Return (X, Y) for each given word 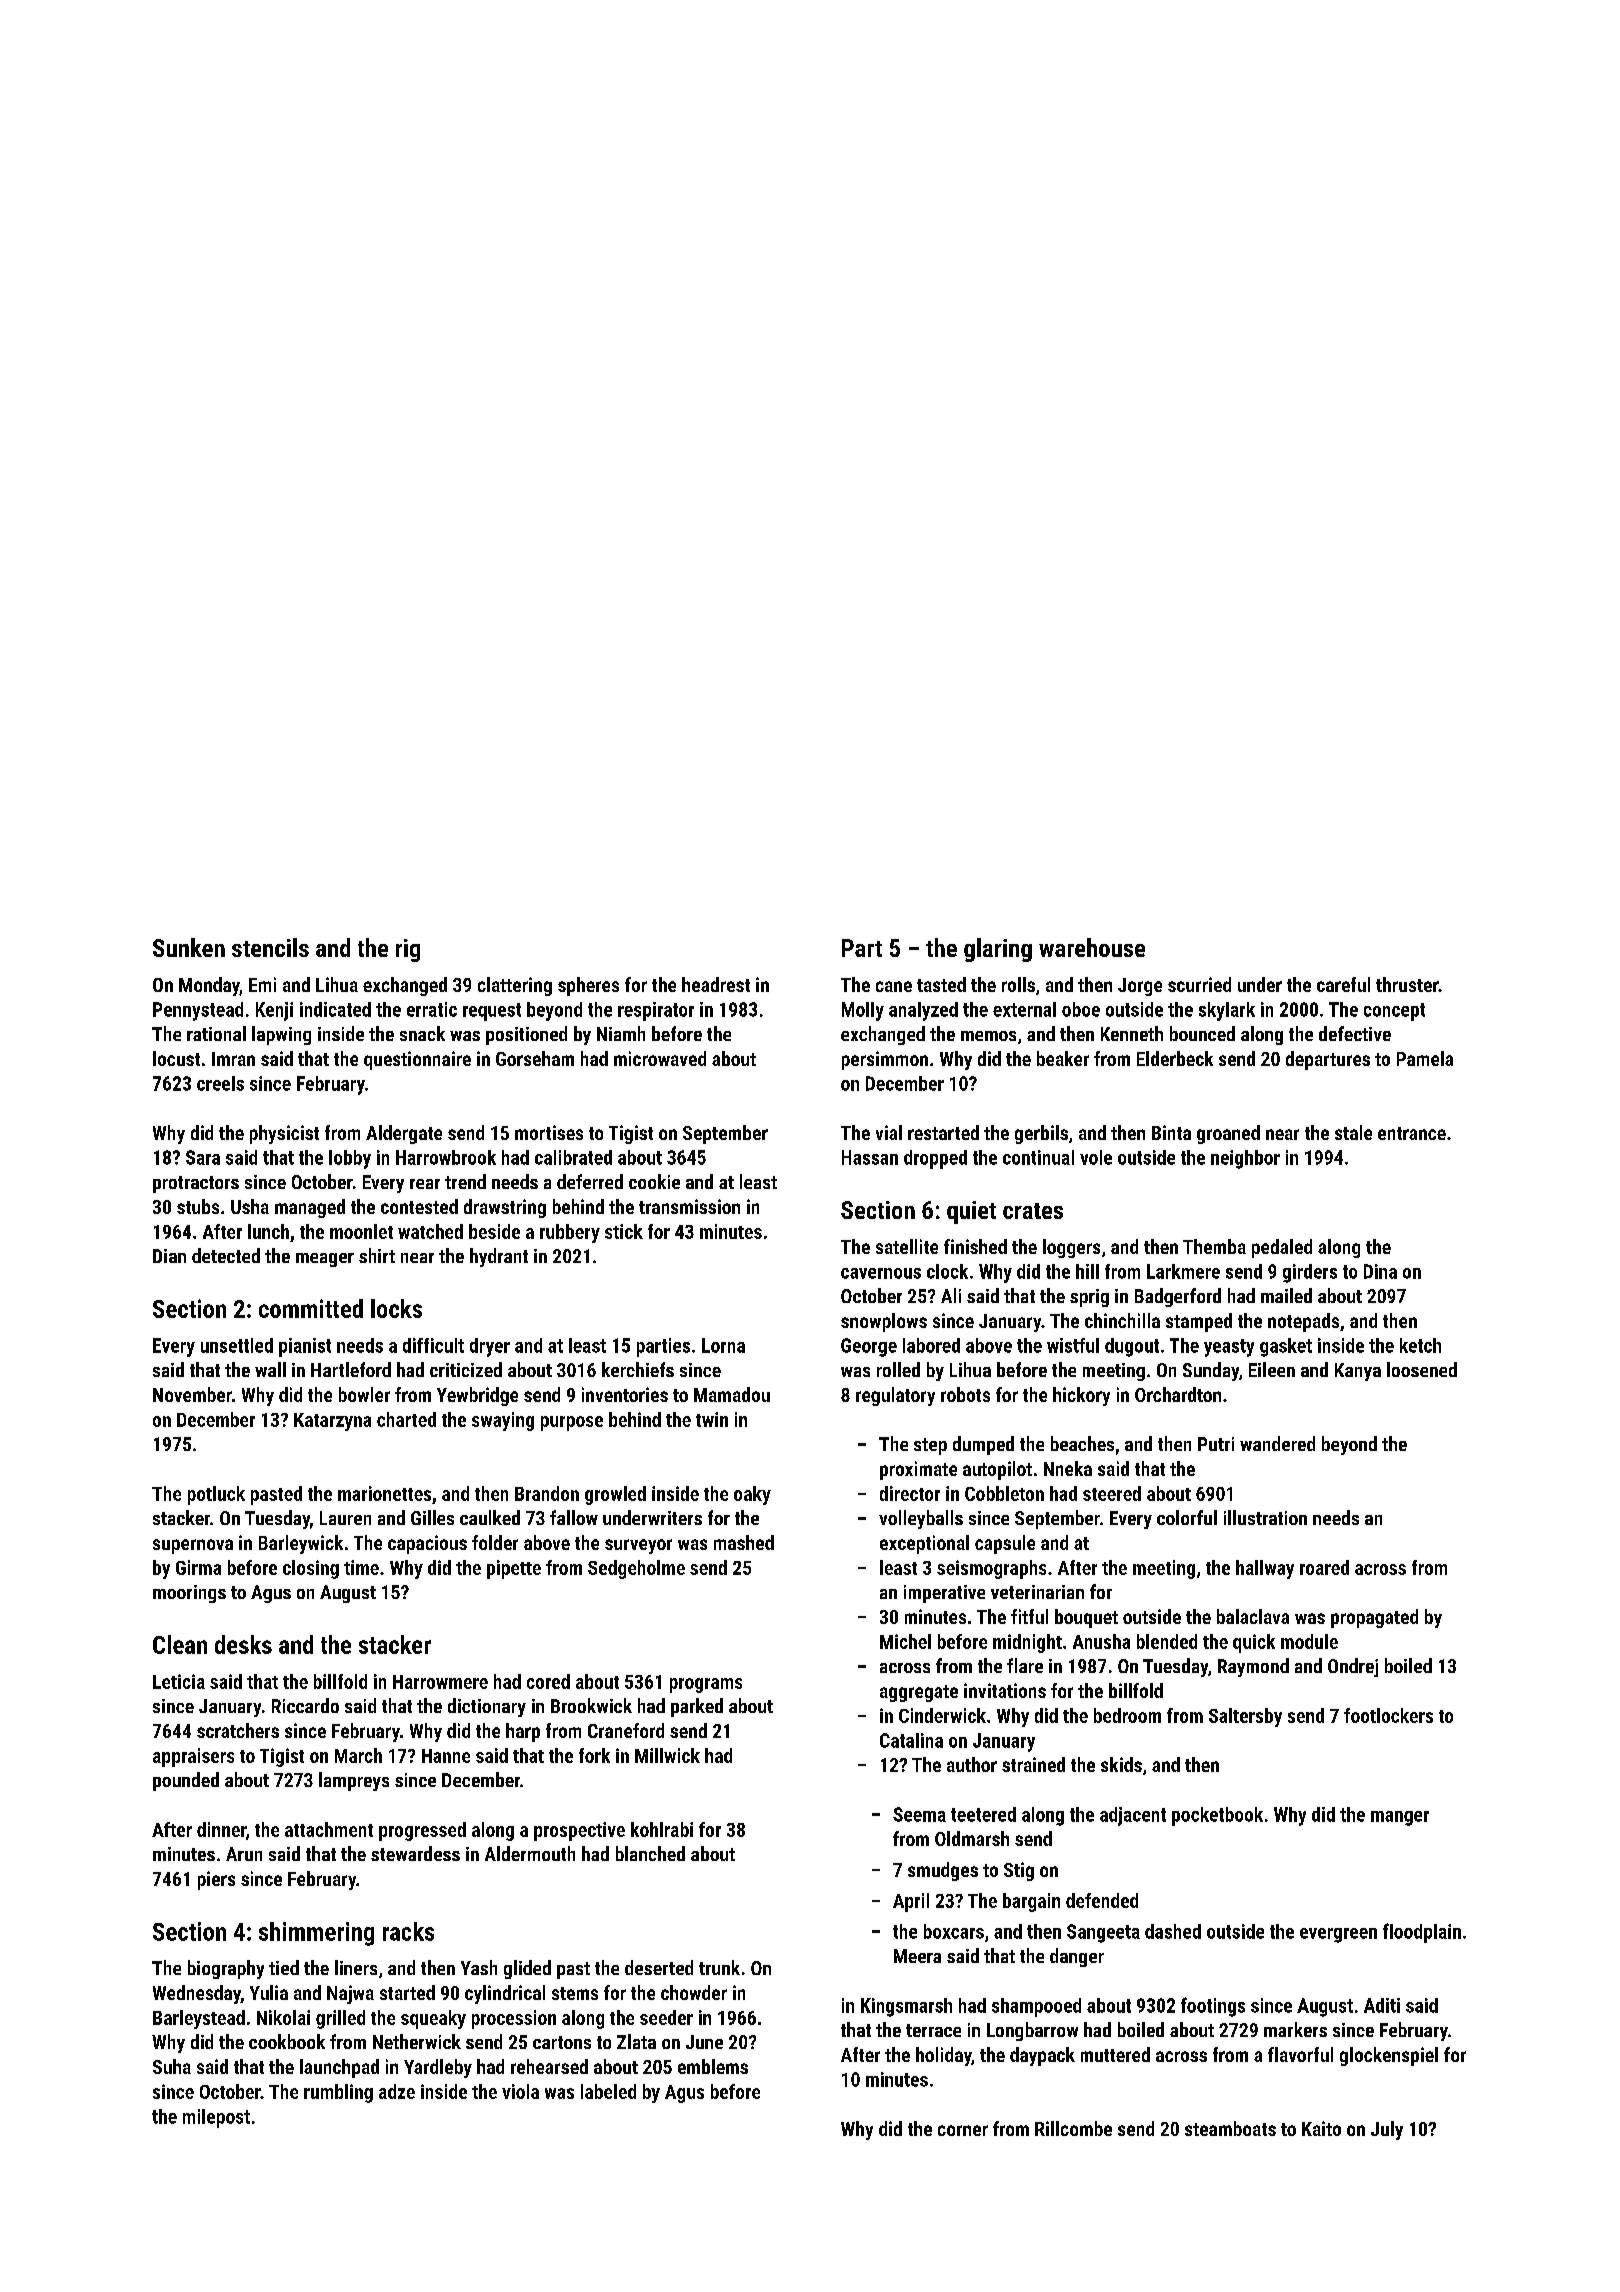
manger (1400, 1818)
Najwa (350, 1994)
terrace (933, 2030)
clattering (515, 986)
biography (226, 1969)
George (869, 1347)
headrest (716, 984)
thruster (1407, 984)
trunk (719, 1967)
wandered (1277, 1443)
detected (226, 1255)
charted (406, 1419)
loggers (1071, 1248)
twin (712, 1419)
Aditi (1382, 2005)
